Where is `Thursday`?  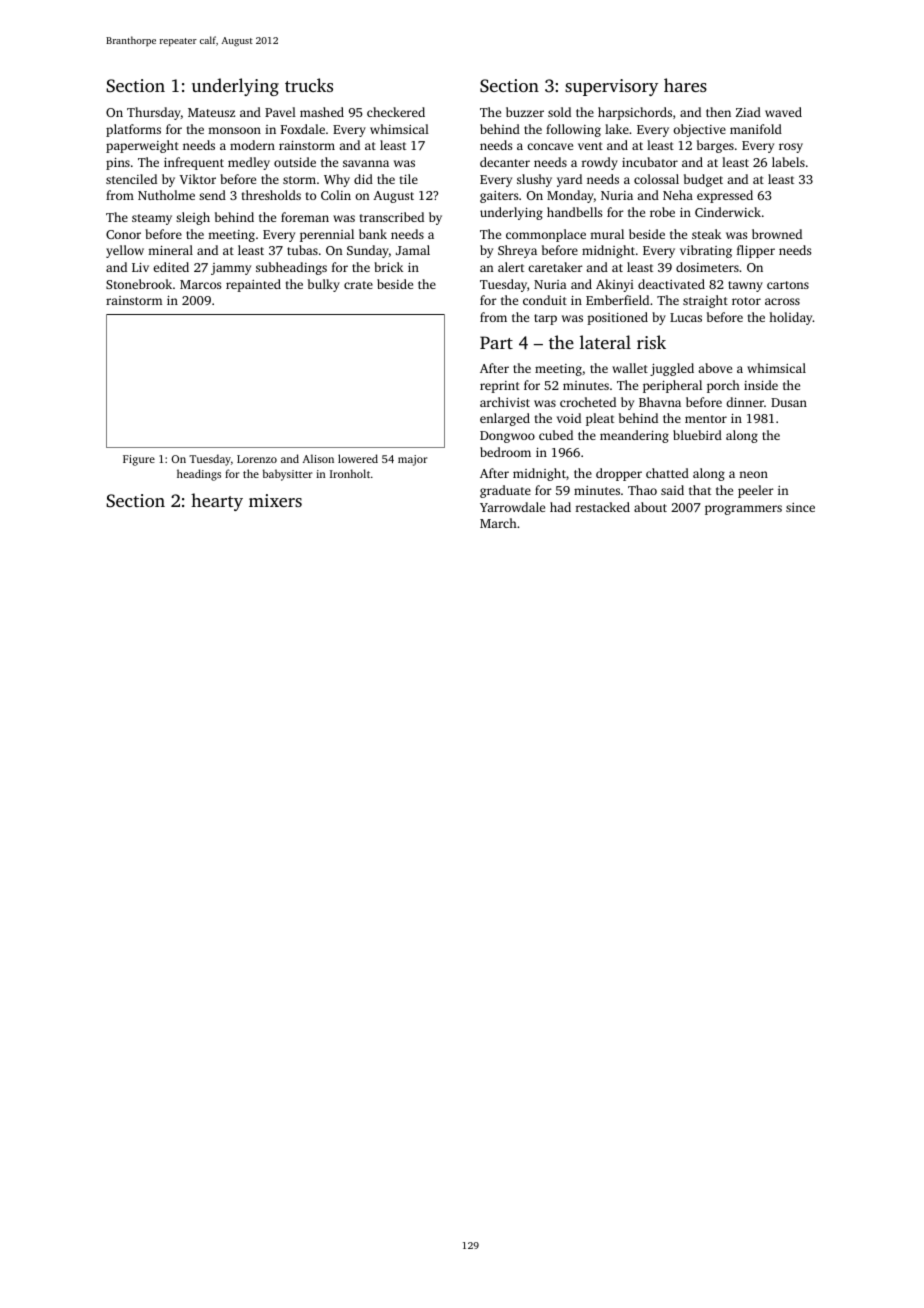
Thursday is located at coordinates (154, 113).
